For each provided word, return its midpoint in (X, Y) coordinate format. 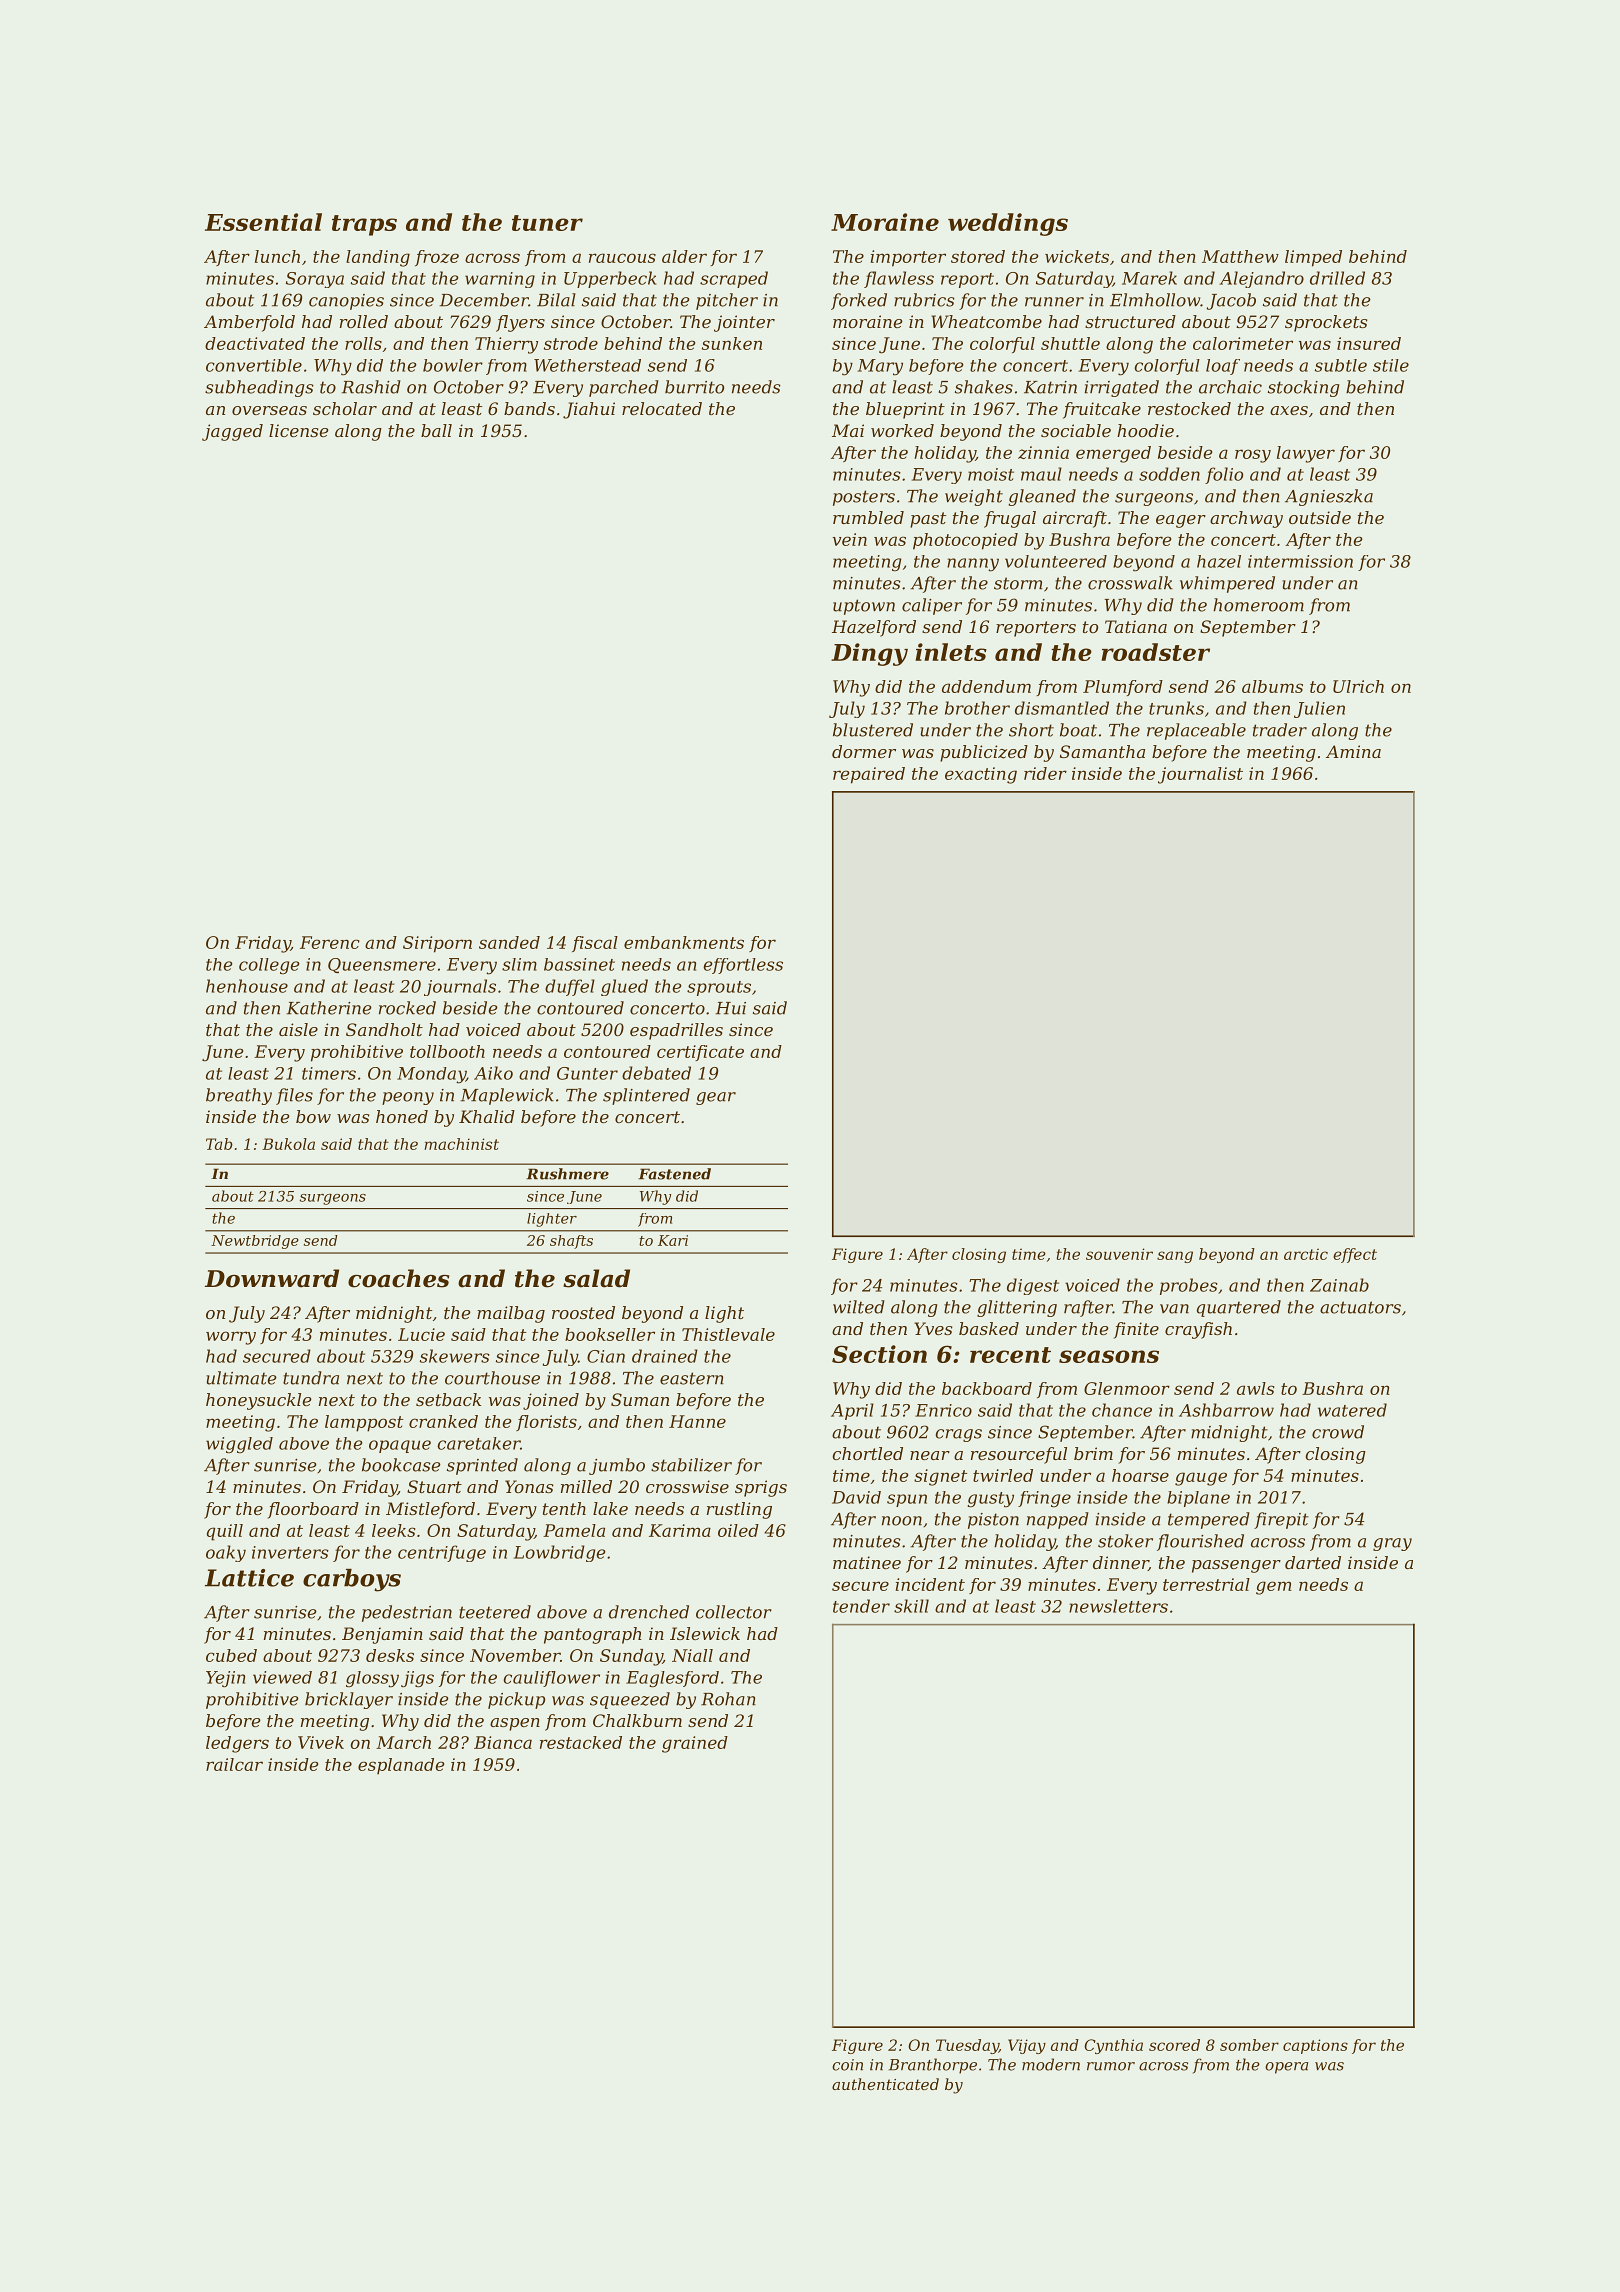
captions (1315, 2046)
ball (436, 430)
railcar (234, 1764)
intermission (1300, 561)
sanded (509, 942)
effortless (743, 966)
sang (1175, 1257)
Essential (263, 222)
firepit (1281, 1520)
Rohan (728, 1699)
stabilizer (691, 1465)
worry (231, 1338)
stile (1391, 365)
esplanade (401, 1766)
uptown (864, 607)
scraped (734, 279)
